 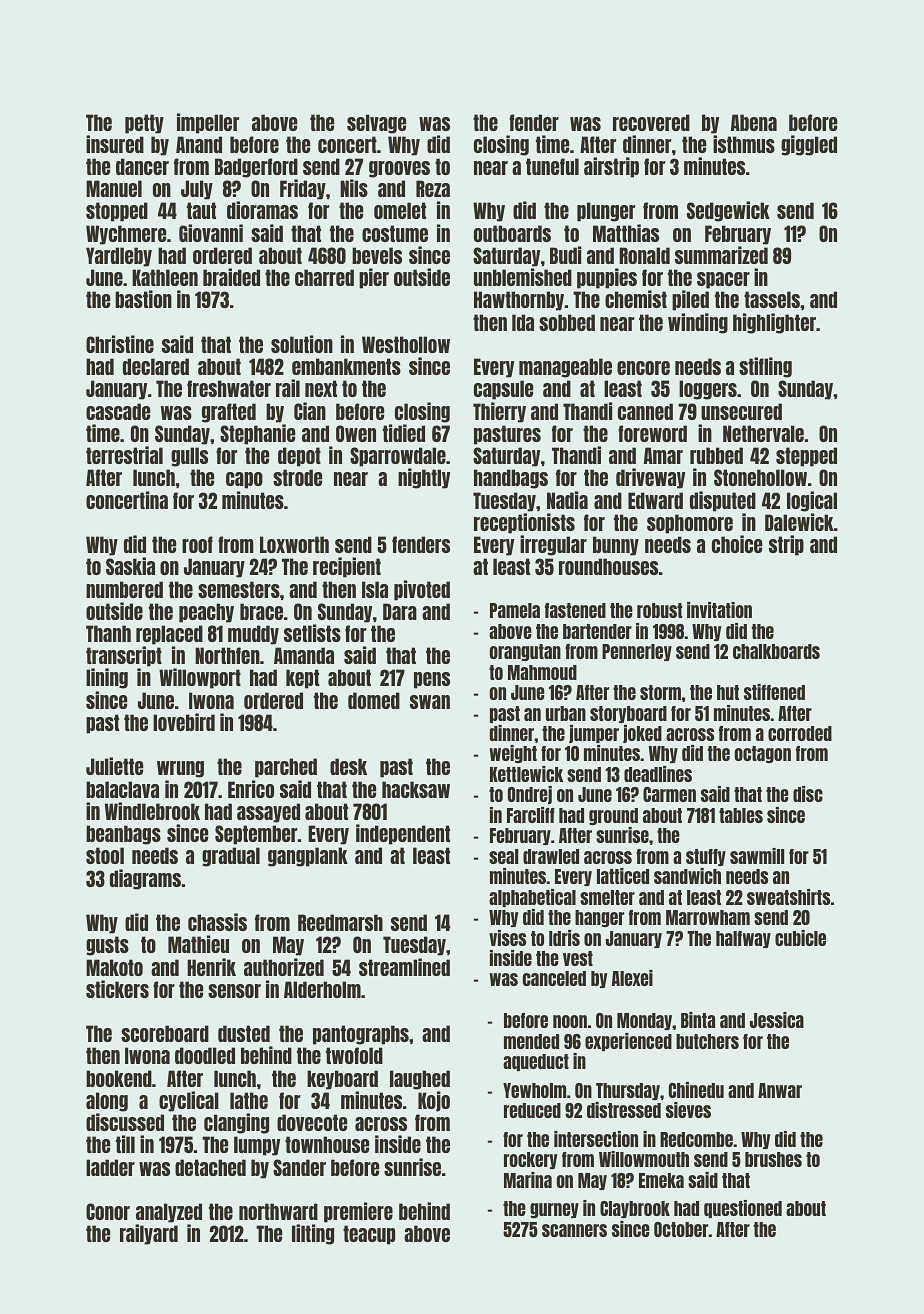 I want to click on Binta, so click(x=698, y=1020).
